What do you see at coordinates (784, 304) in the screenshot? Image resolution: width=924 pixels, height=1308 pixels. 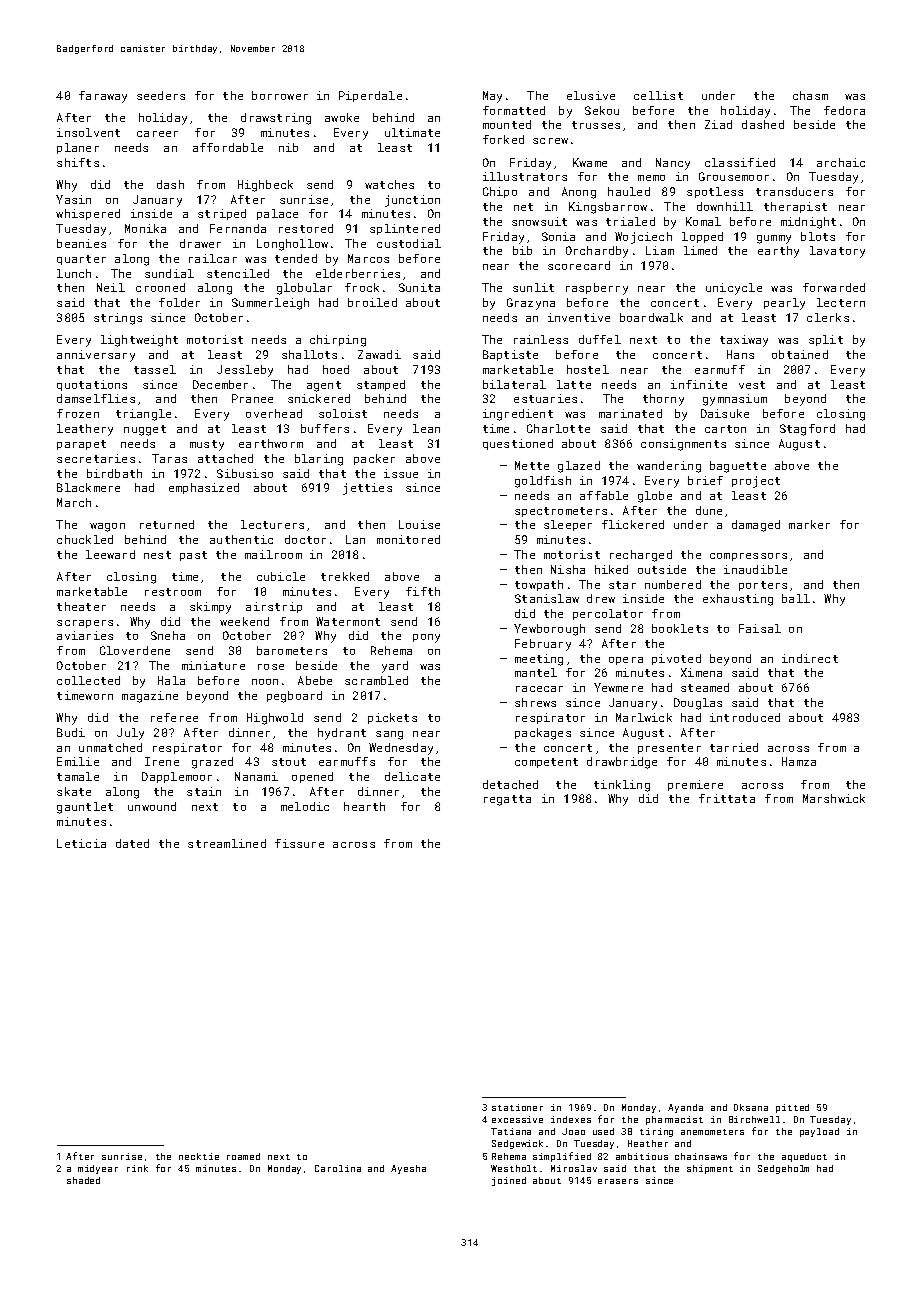 I see `pearly` at bounding box center [784, 304].
